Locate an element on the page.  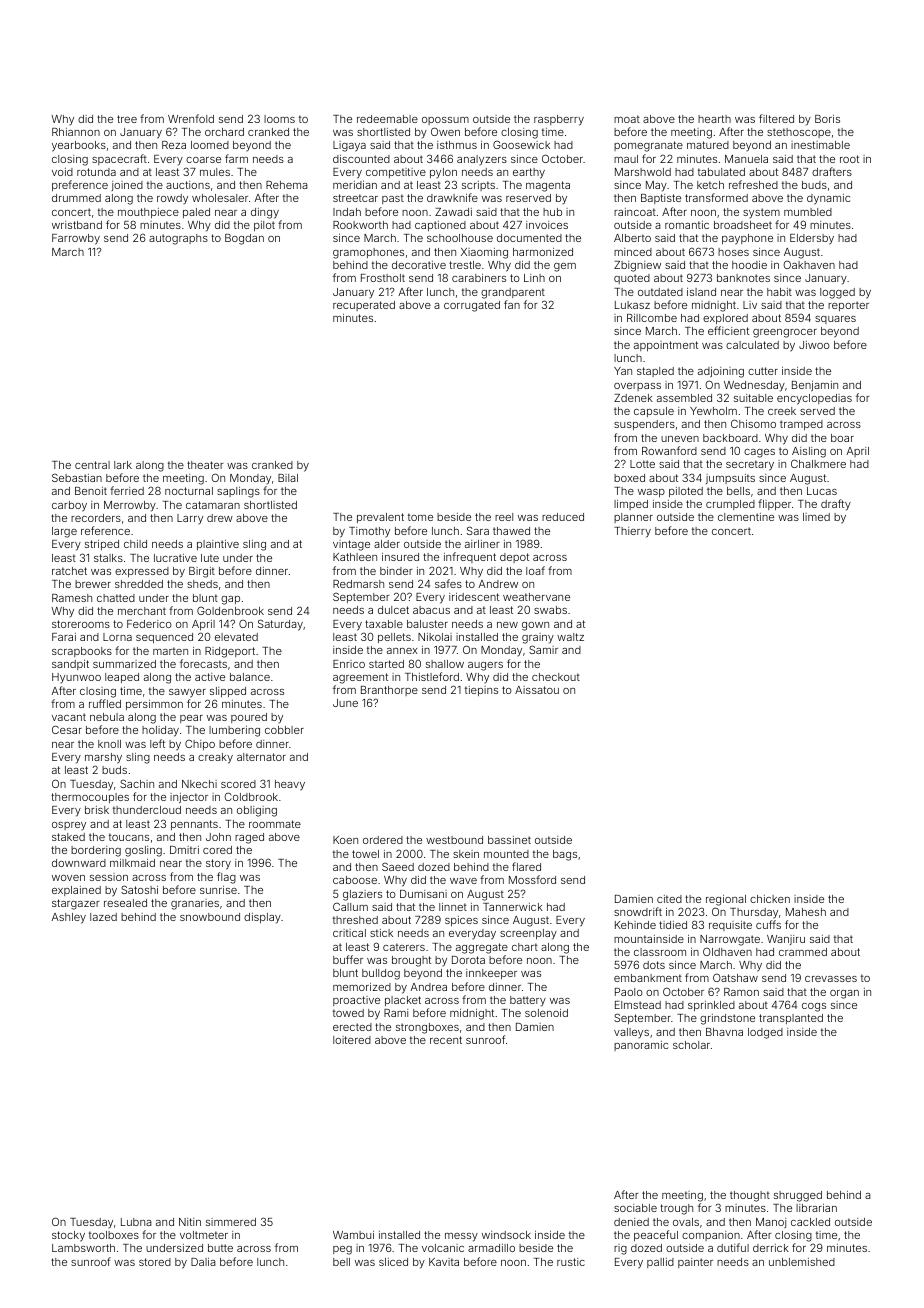
holiday is located at coordinates (160, 731).
